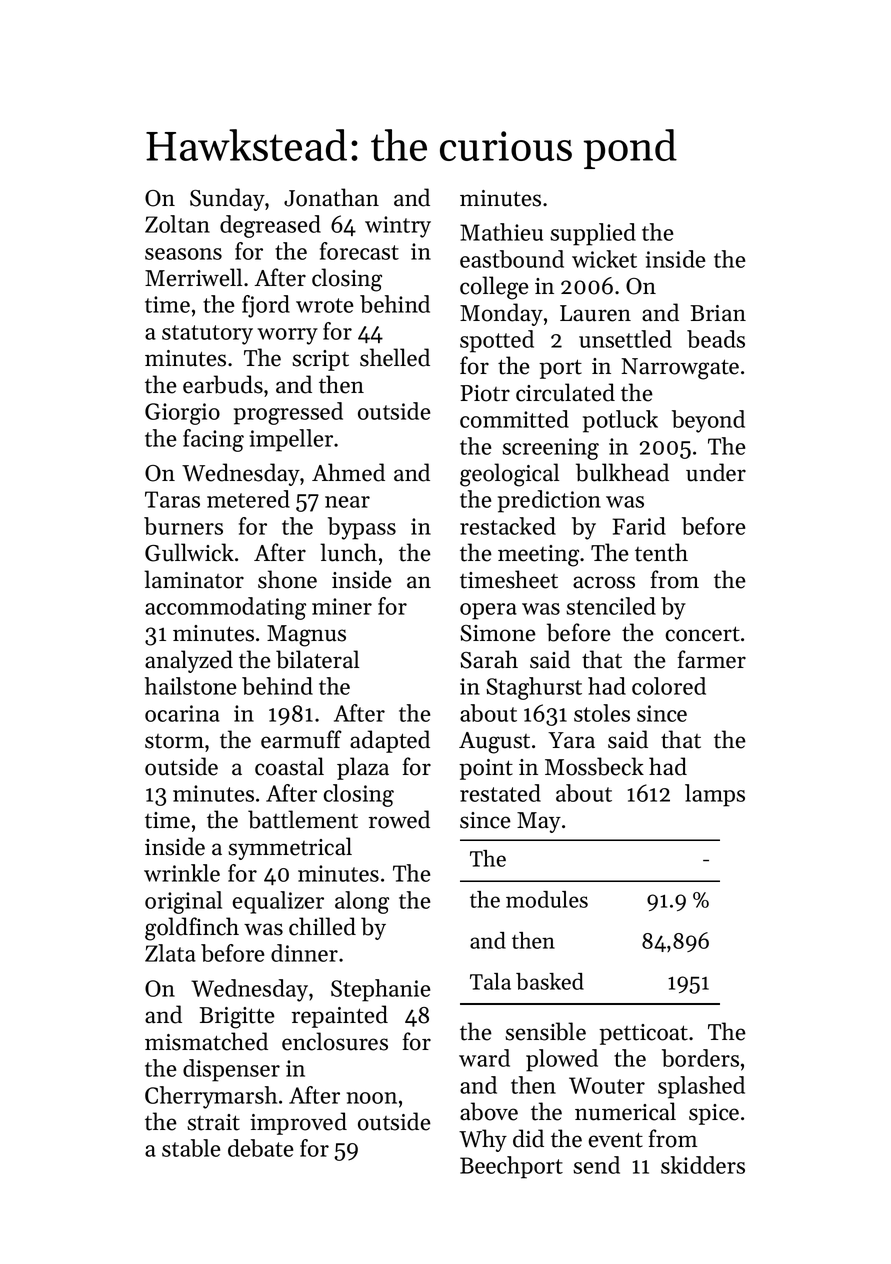 The width and height of the screenshot is (891, 1264). What do you see at coordinates (359, 251) in the screenshot?
I see `forecast` at bounding box center [359, 251].
